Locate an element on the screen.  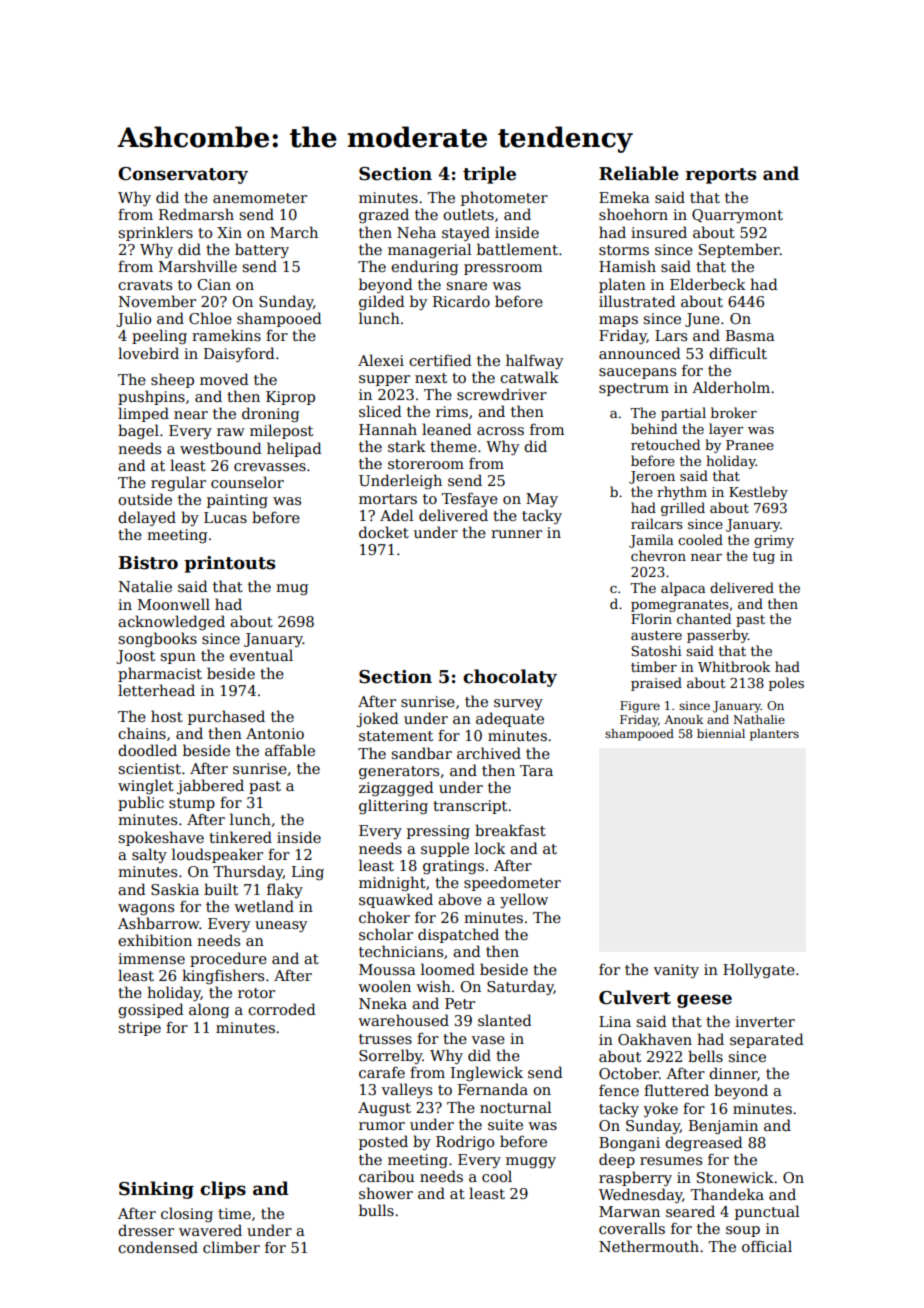
certified is located at coordinates (440, 360).
